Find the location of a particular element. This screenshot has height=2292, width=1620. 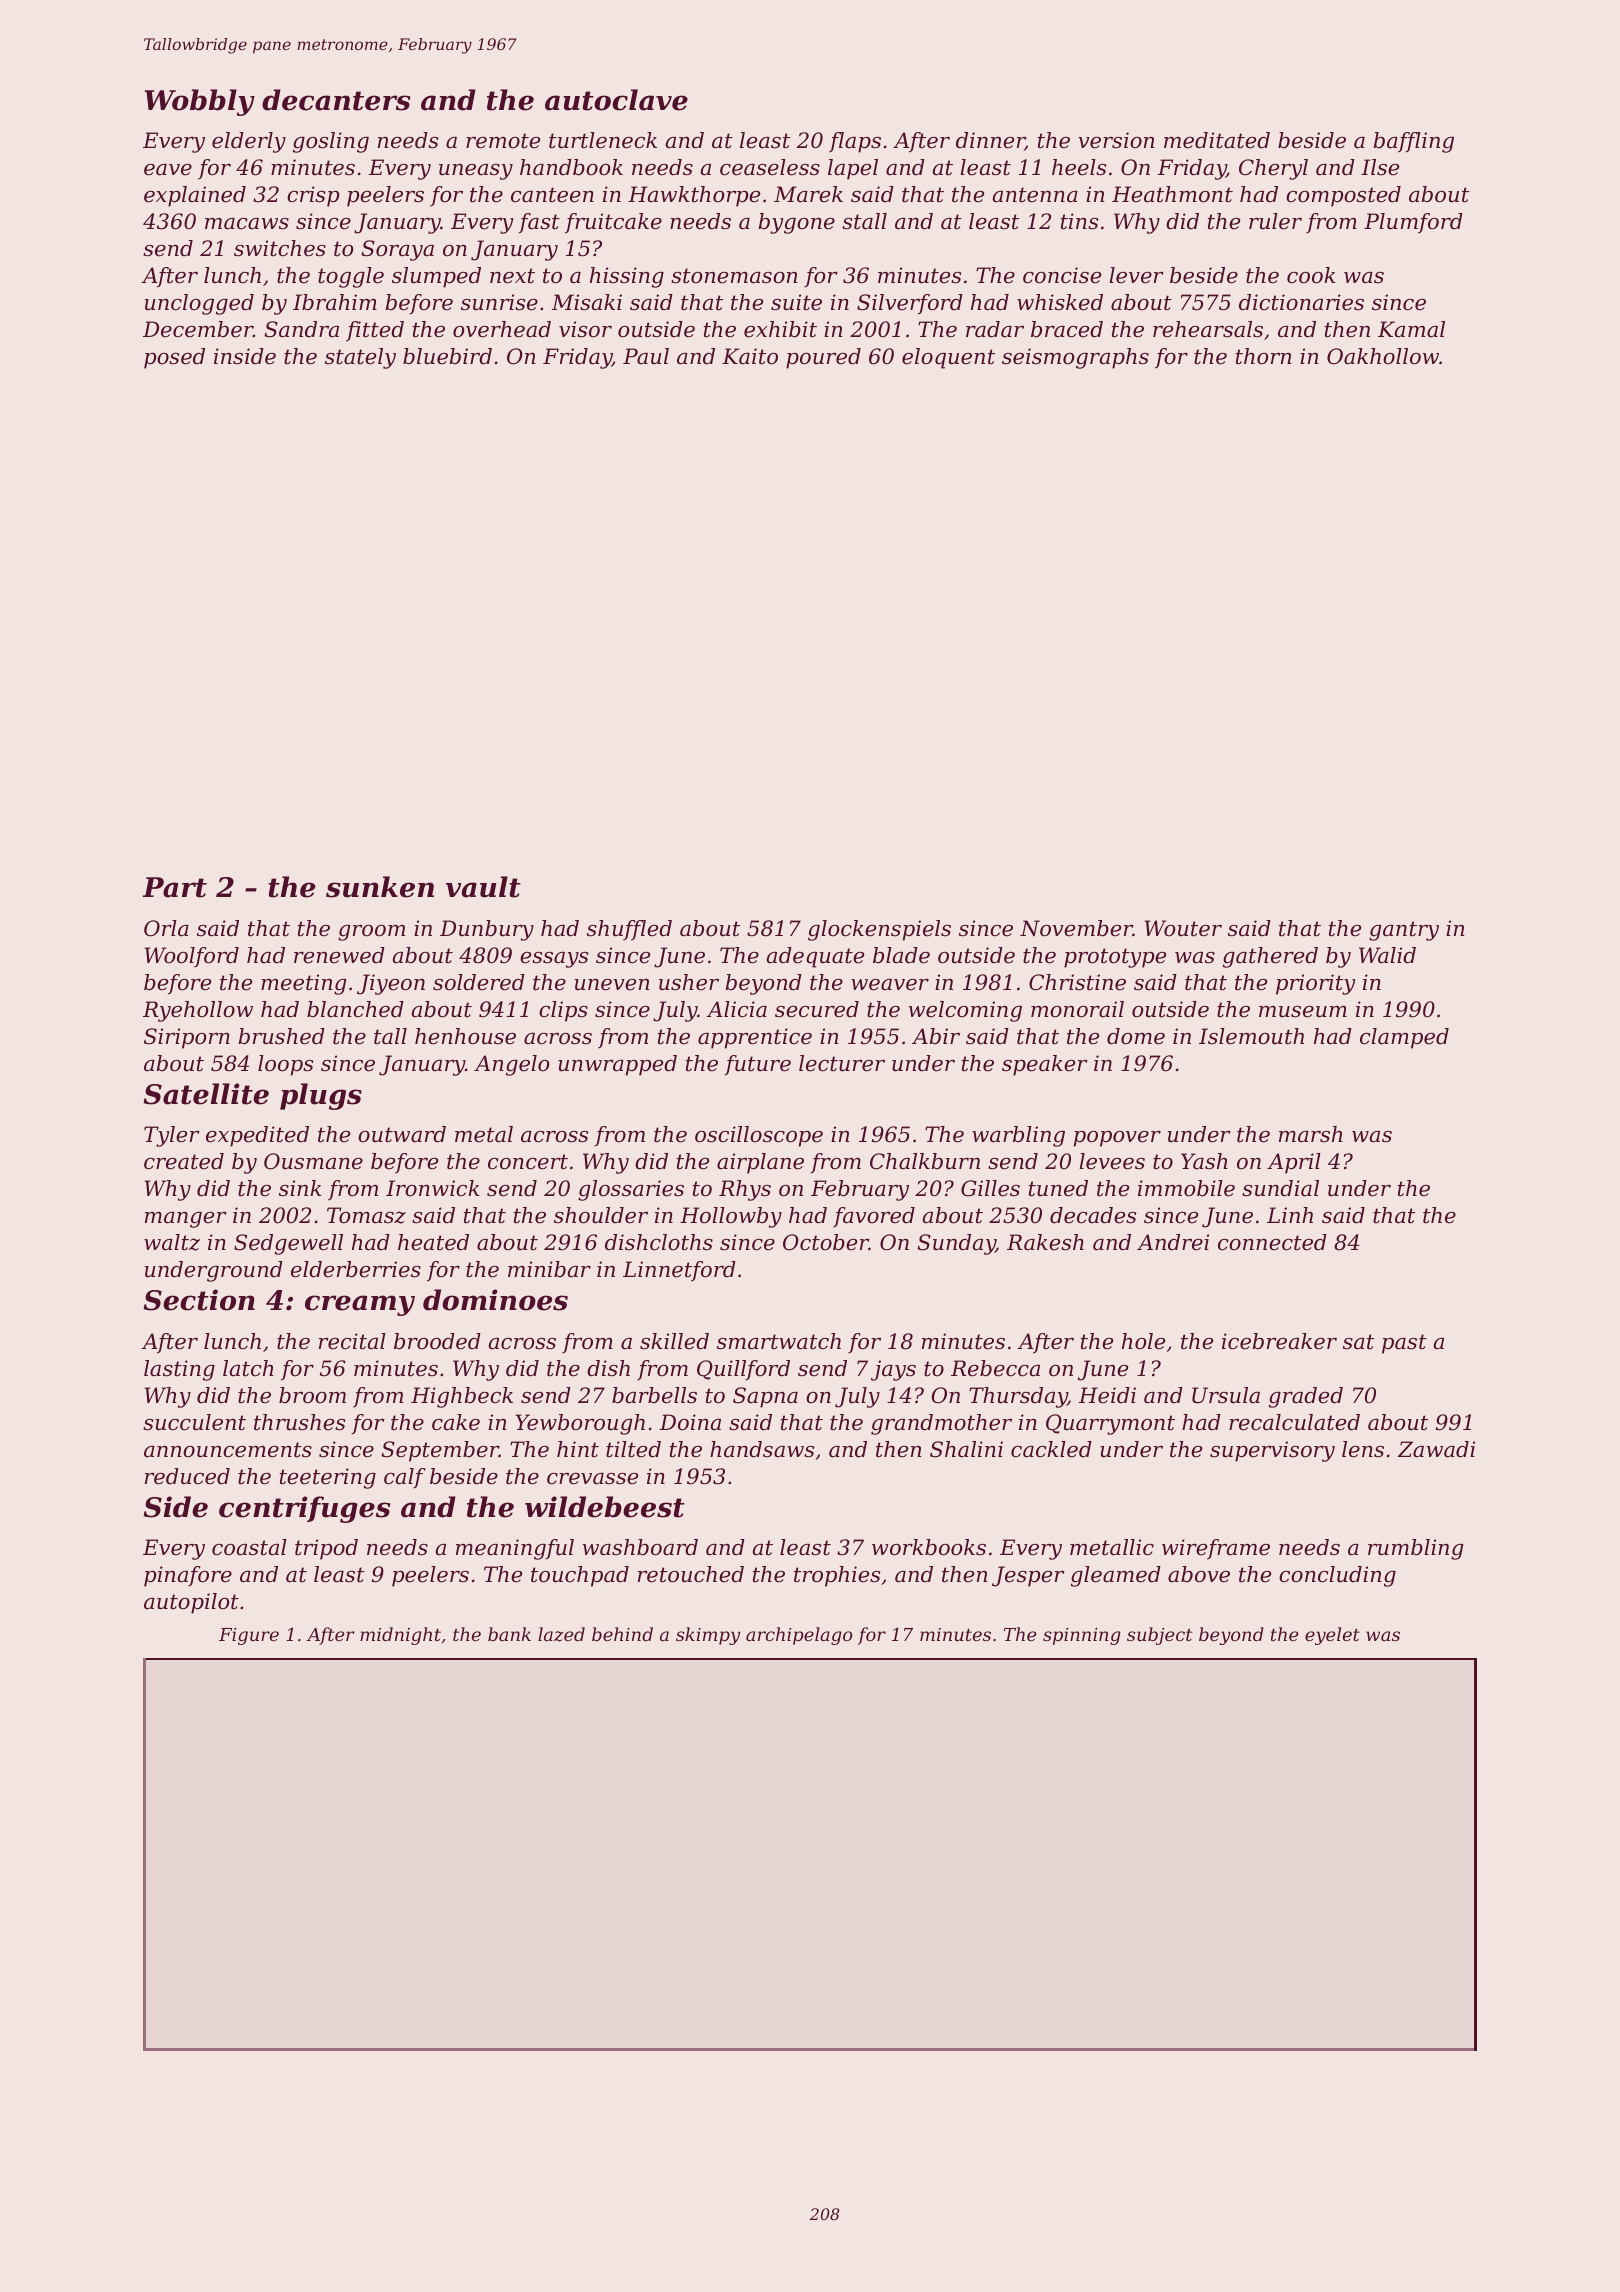

vault is located at coordinates (483, 887).
